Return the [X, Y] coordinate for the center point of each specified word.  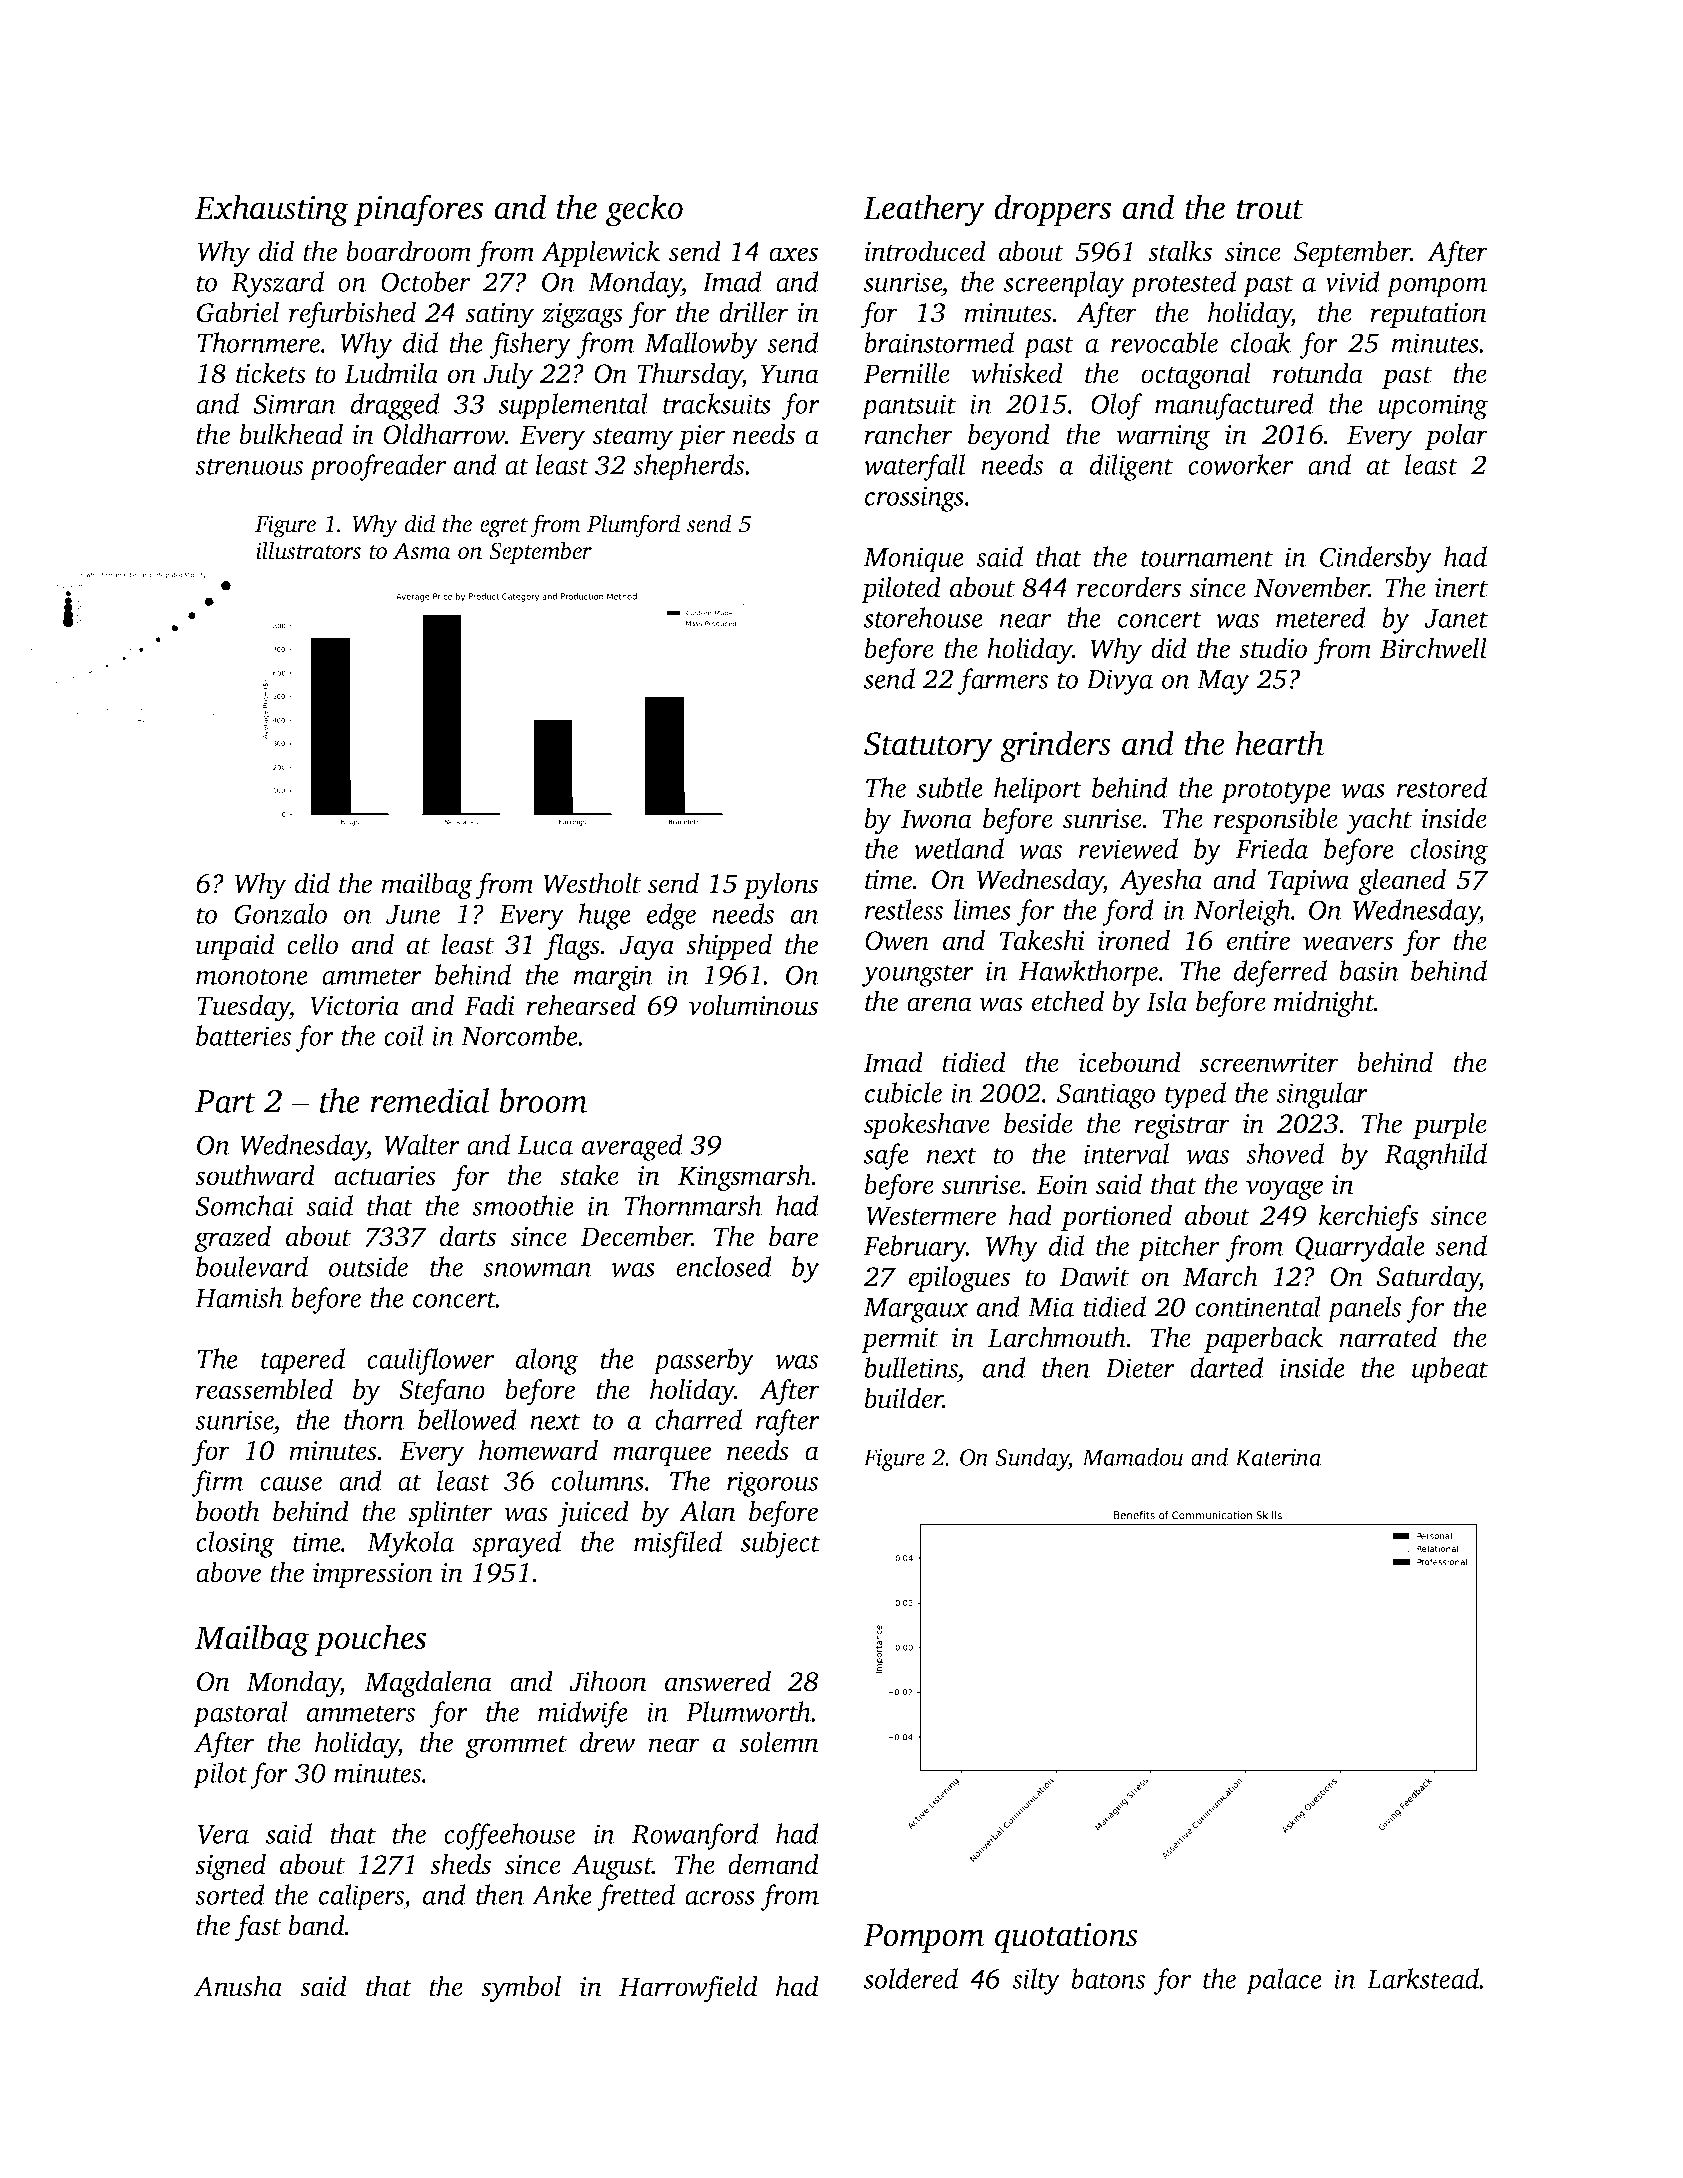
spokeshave [927, 1125]
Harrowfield [688, 1989]
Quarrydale [1360, 1248]
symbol [521, 1989]
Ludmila [391, 373]
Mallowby [701, 345]
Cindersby [1376, 559]
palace [1284, 1981]
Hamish [239, 1297]
